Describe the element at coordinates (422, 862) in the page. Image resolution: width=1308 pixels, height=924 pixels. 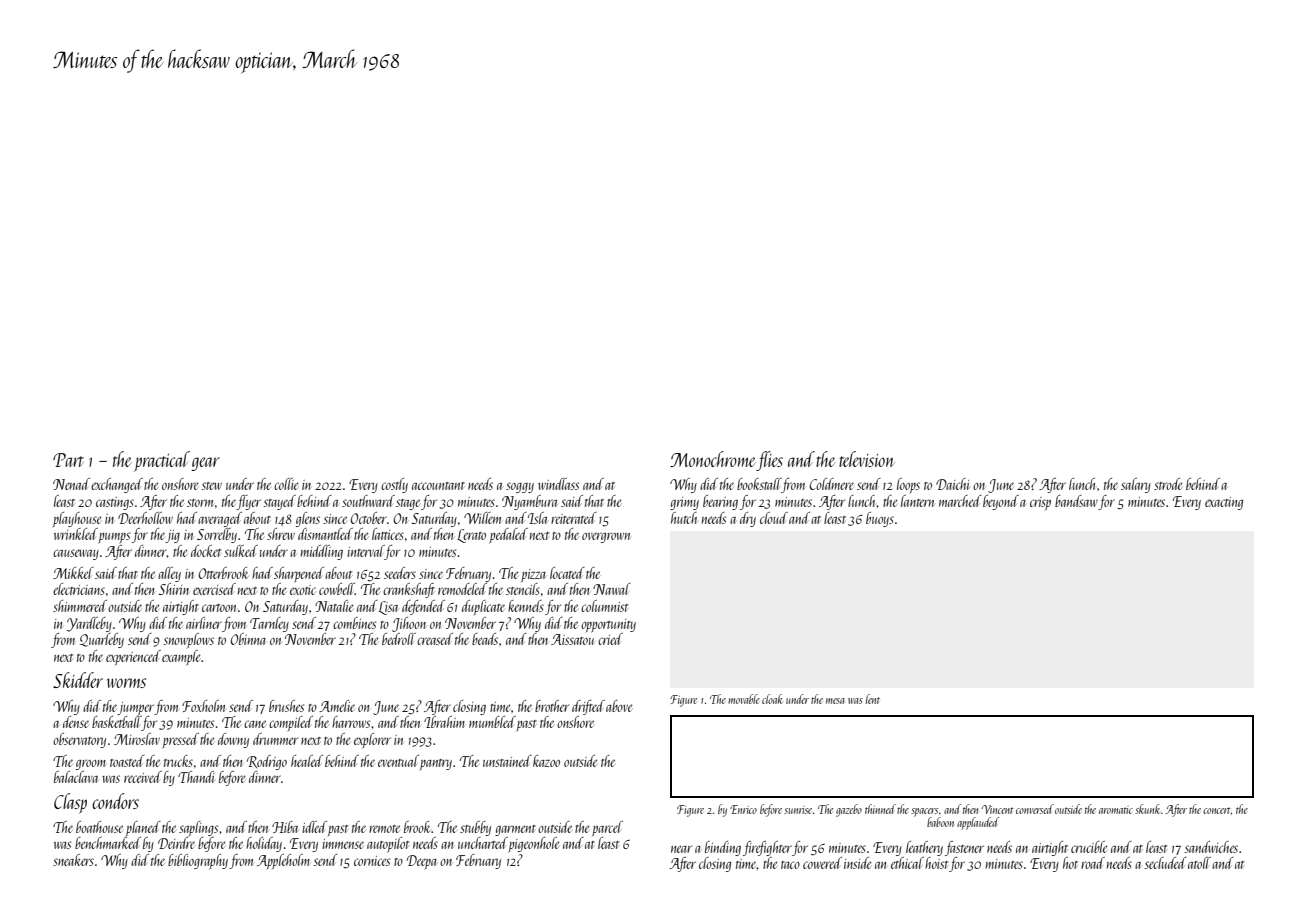
I see `Deepa` at that location.
